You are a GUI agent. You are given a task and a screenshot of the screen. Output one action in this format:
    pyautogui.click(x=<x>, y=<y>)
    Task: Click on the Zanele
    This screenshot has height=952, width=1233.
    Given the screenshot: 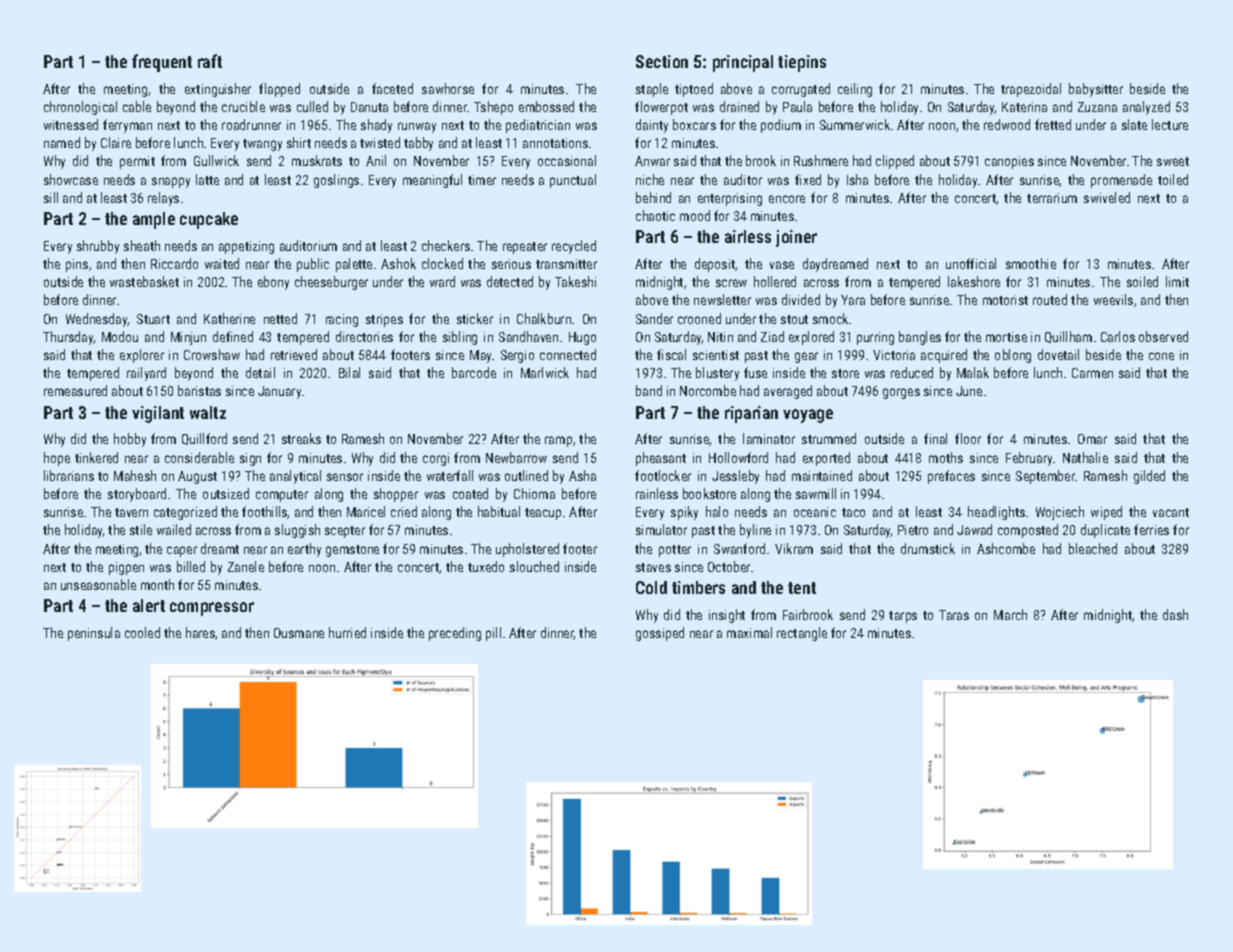 What is the action you would take?
    pyautogui.click(x=246, y=566)
